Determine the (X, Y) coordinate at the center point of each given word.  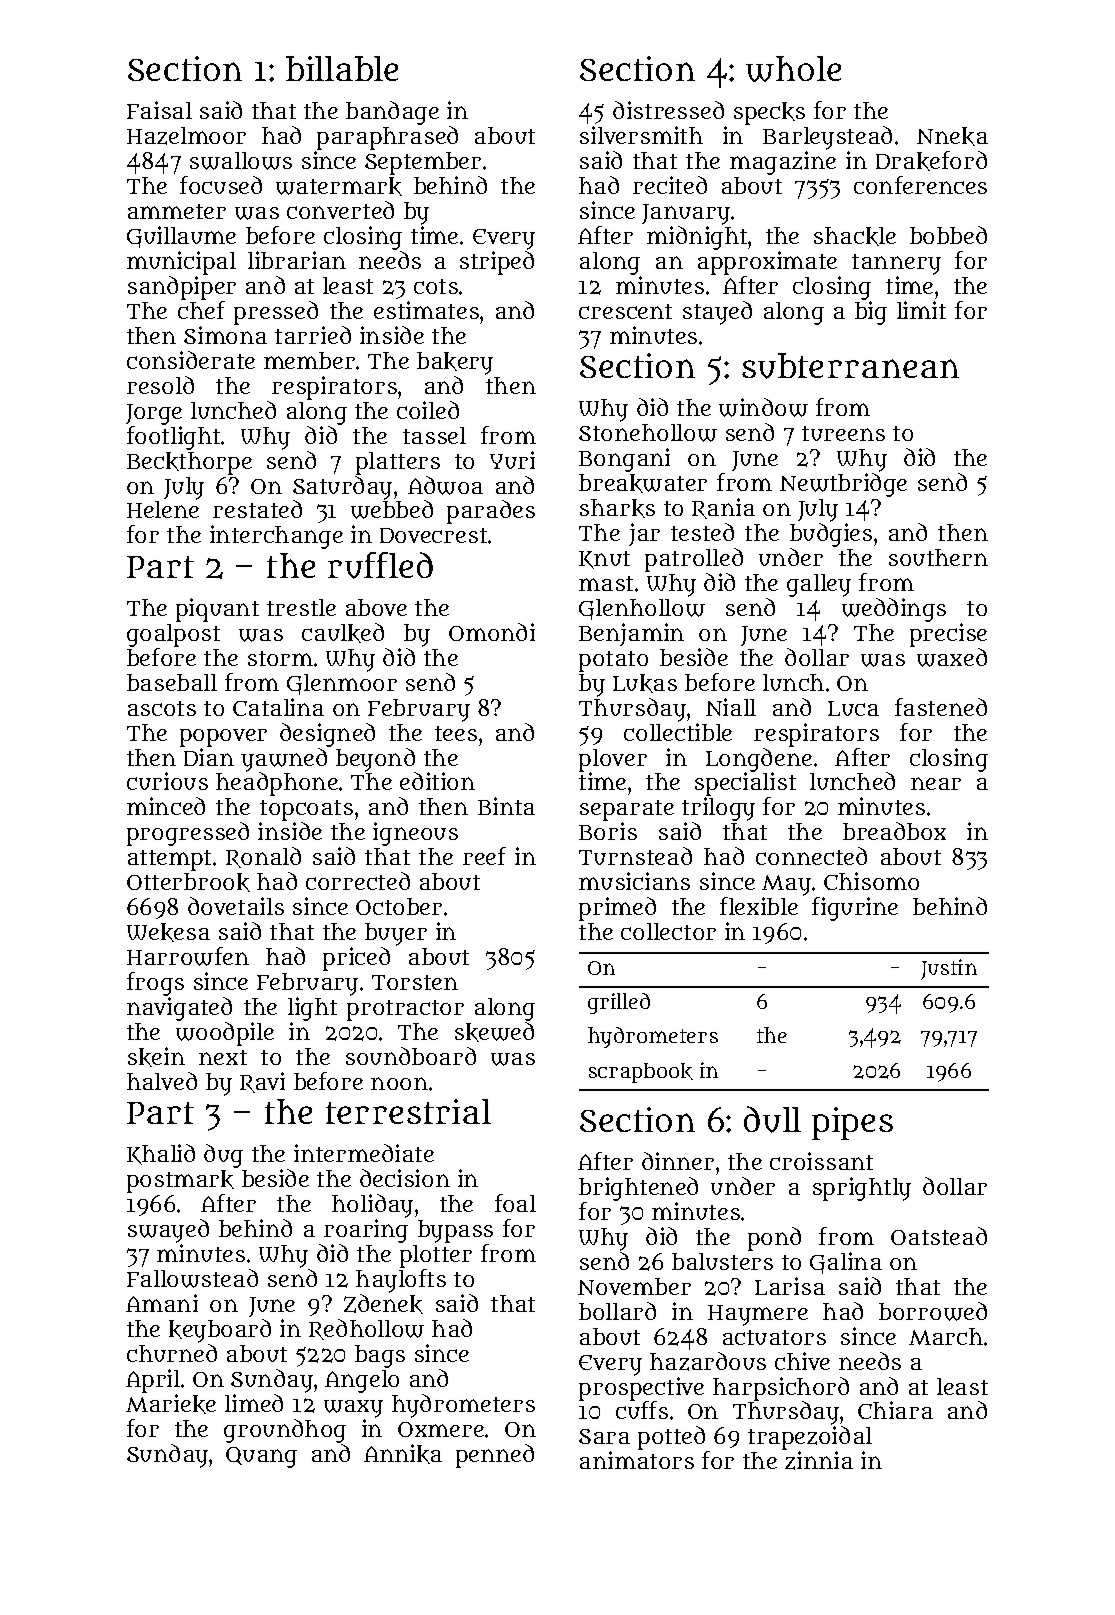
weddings (894, 610)
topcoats (306, 810)
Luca (853, 708)
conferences (920, 185)
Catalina (278, 707)
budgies (831, 535)
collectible (678, 732)
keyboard (220, 1331)
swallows (241, 161)
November (634, 1286)
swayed (168, 1231)
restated (257, 509)
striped (497, 263)
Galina (846, 1263)
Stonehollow (648, 433)
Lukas (645, 683)
